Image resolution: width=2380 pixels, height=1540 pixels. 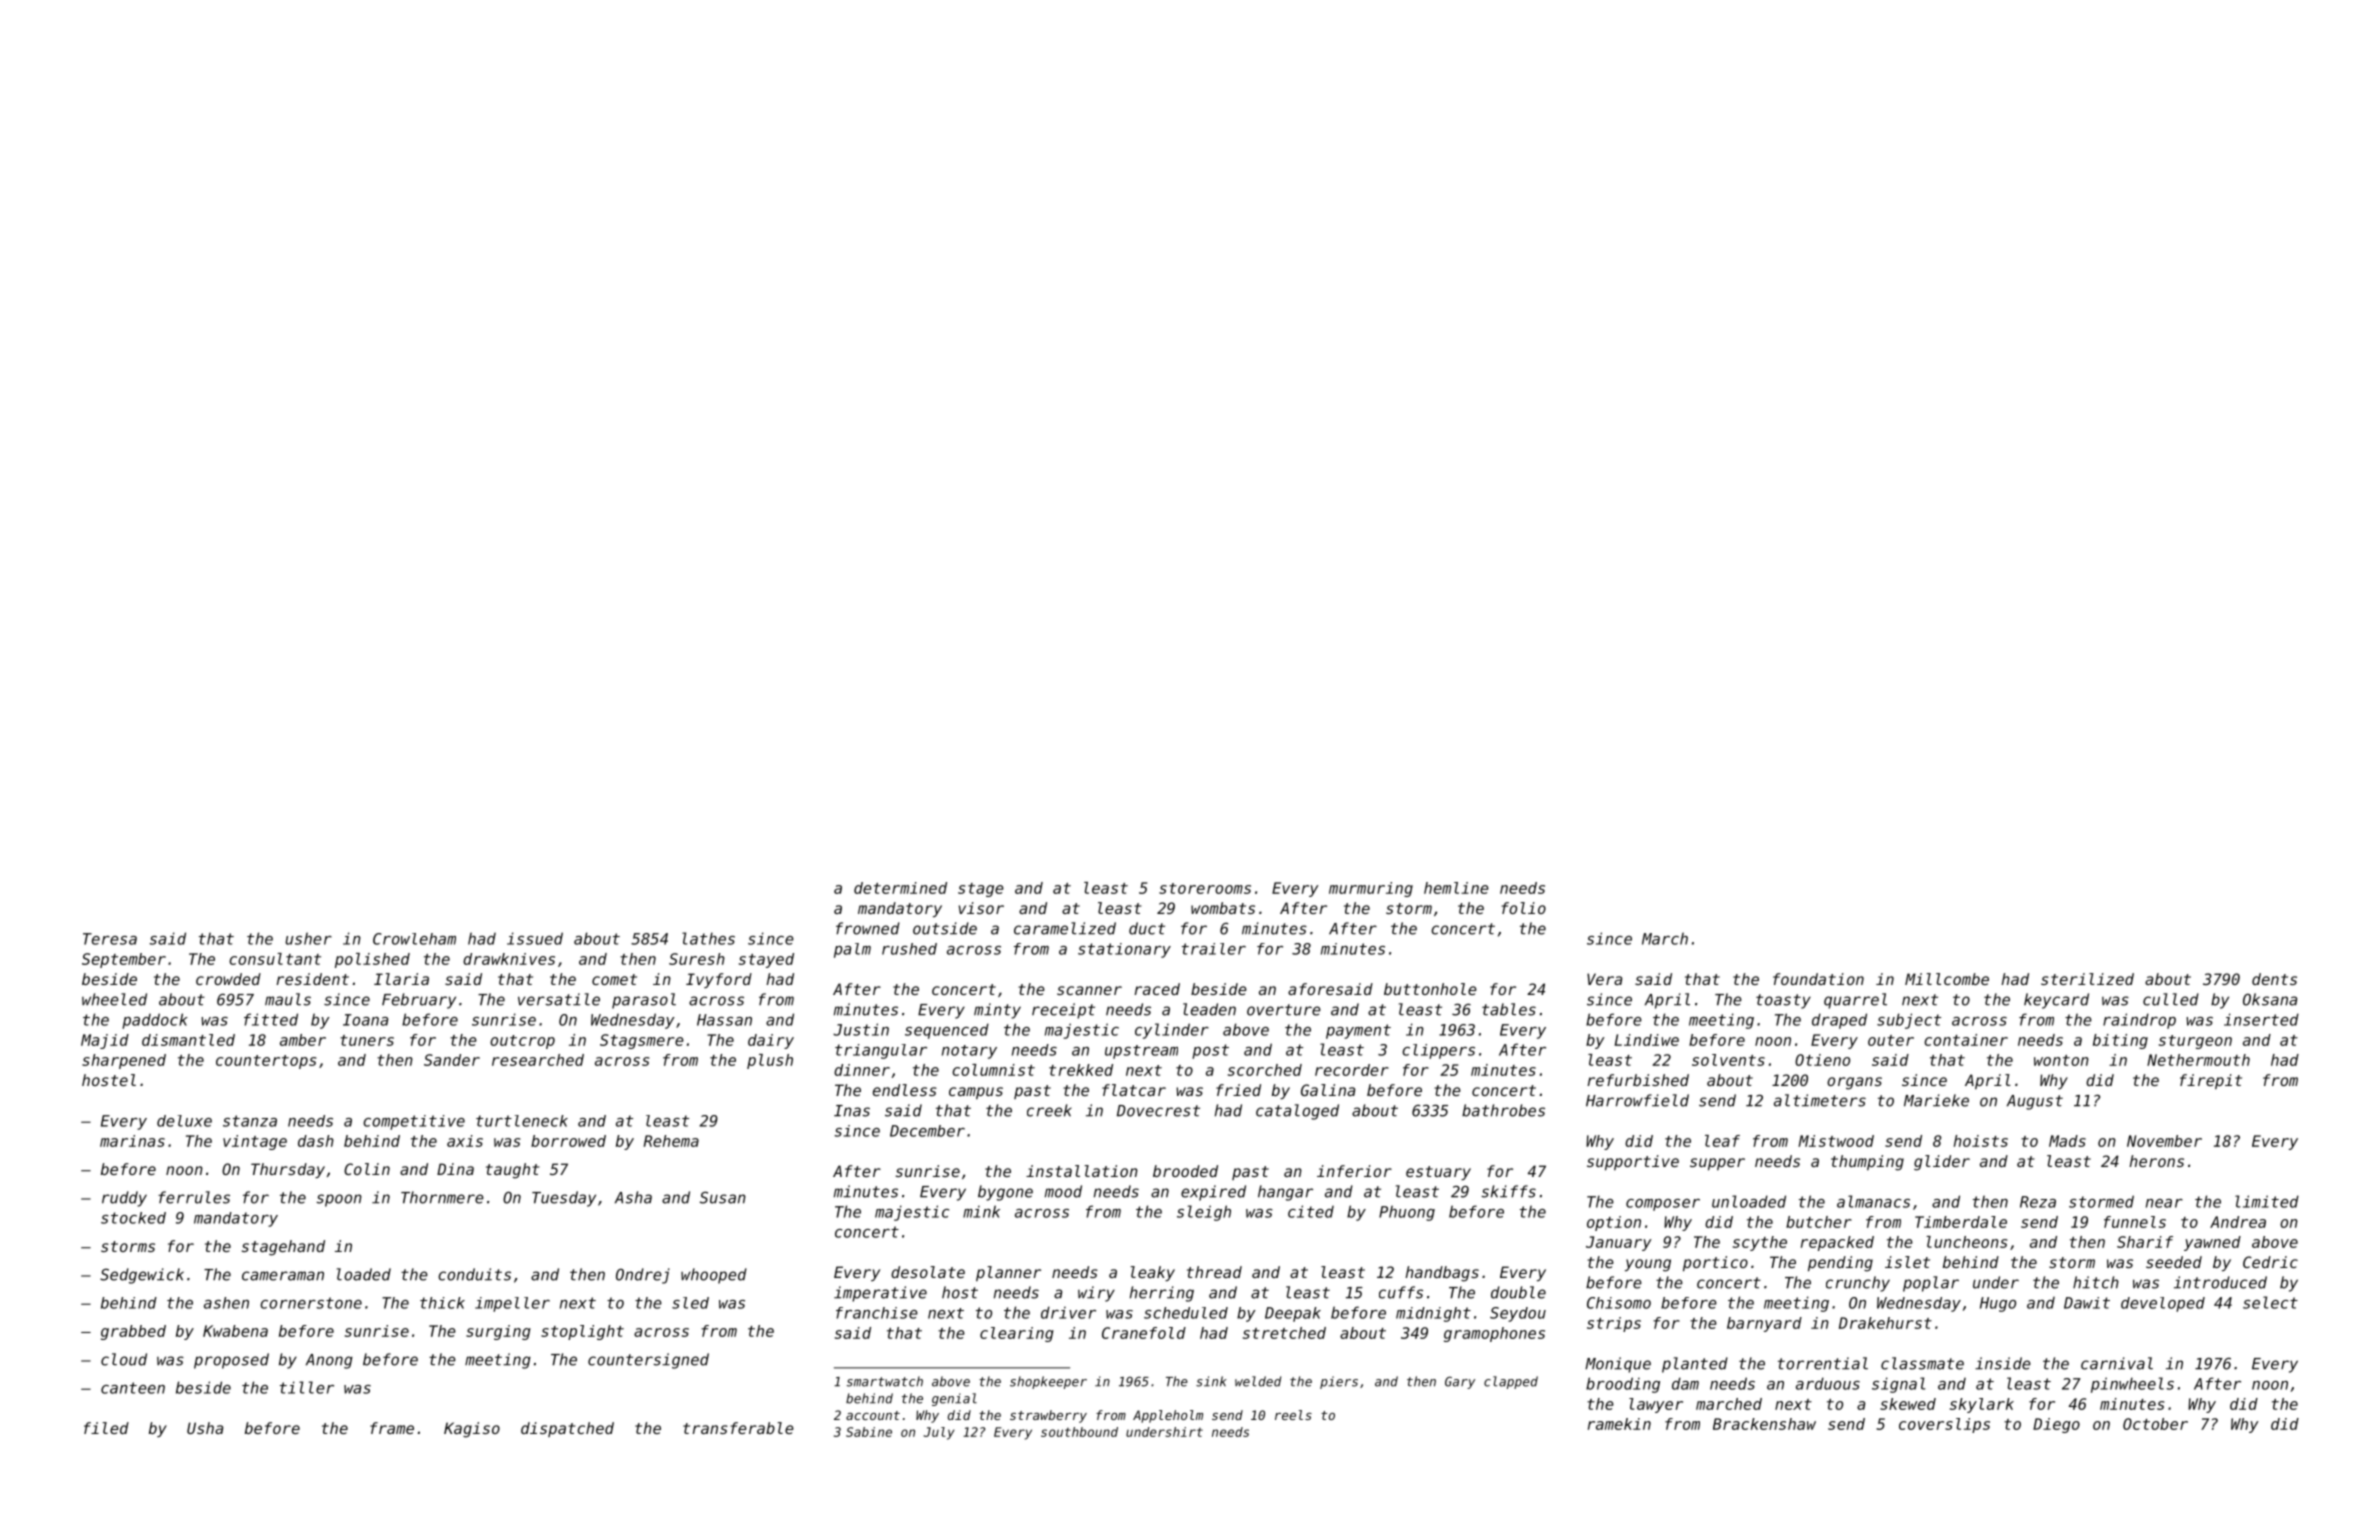 I want to click on strawberry, so click(x=1048, y=1416).
